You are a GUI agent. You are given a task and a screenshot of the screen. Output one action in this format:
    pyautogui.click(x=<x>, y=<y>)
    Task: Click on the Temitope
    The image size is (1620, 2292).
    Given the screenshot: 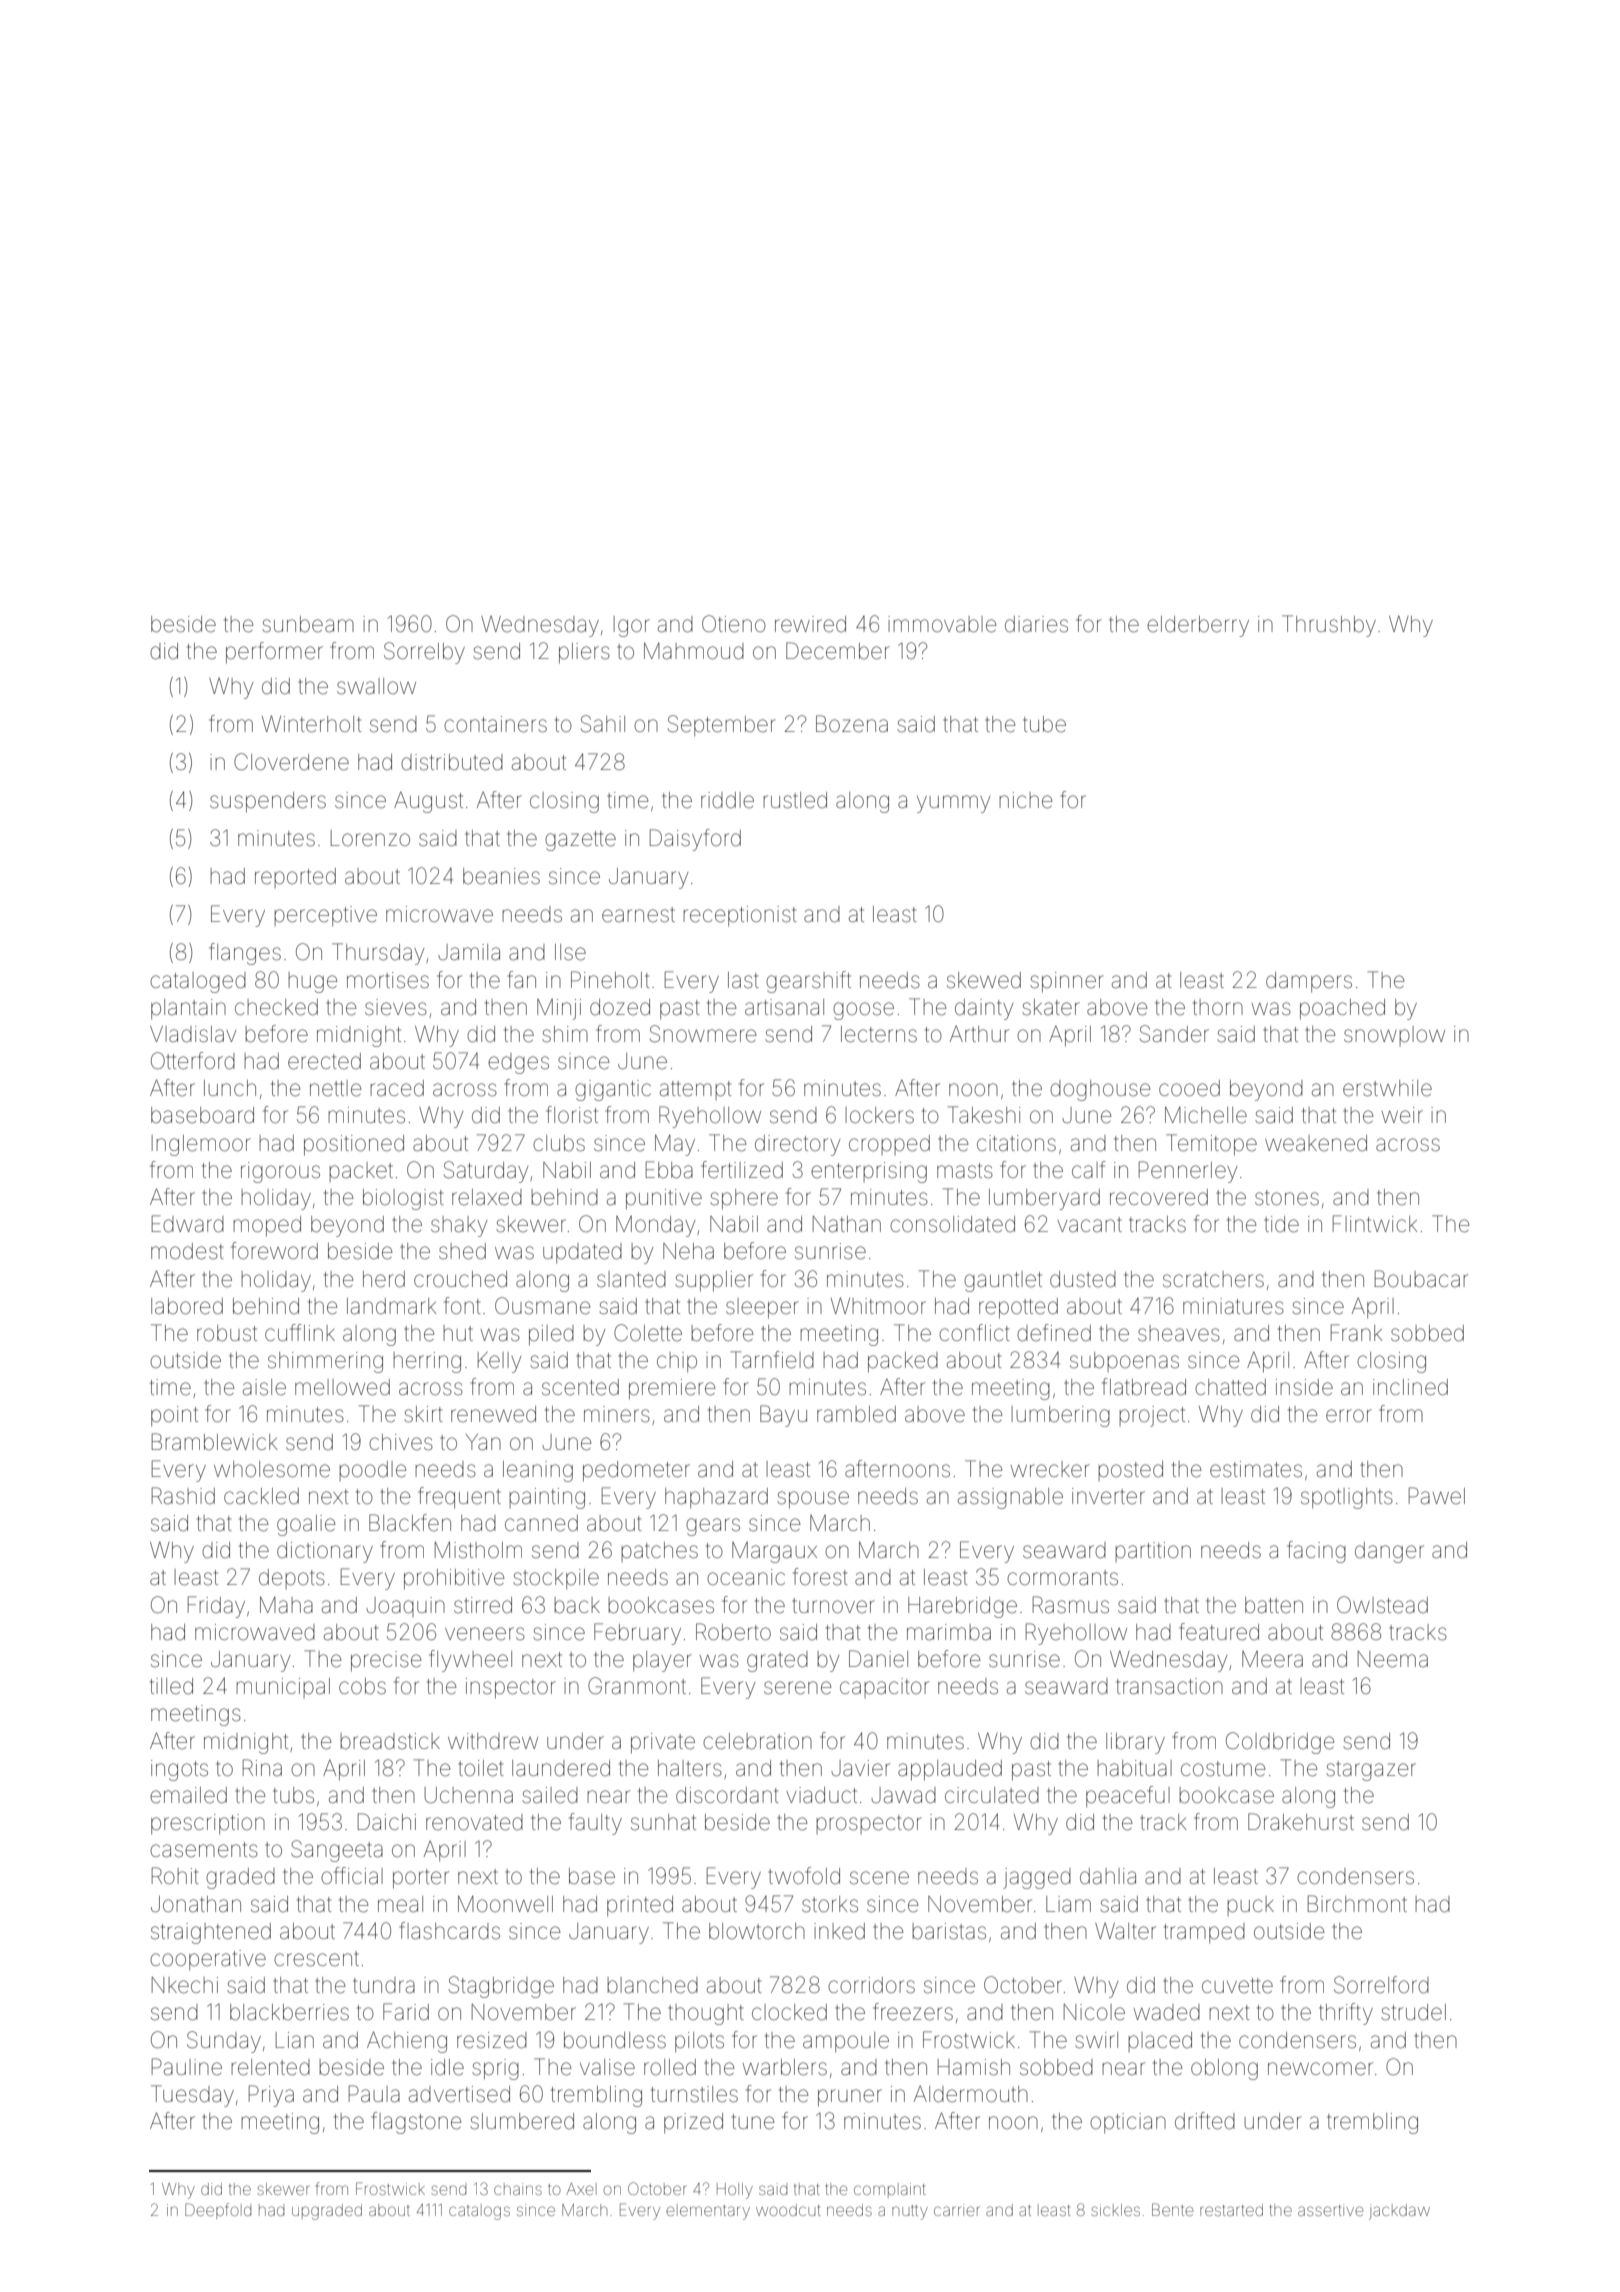 What is the action you would take?
    pyautogui.click(x=1211, y=1145)
